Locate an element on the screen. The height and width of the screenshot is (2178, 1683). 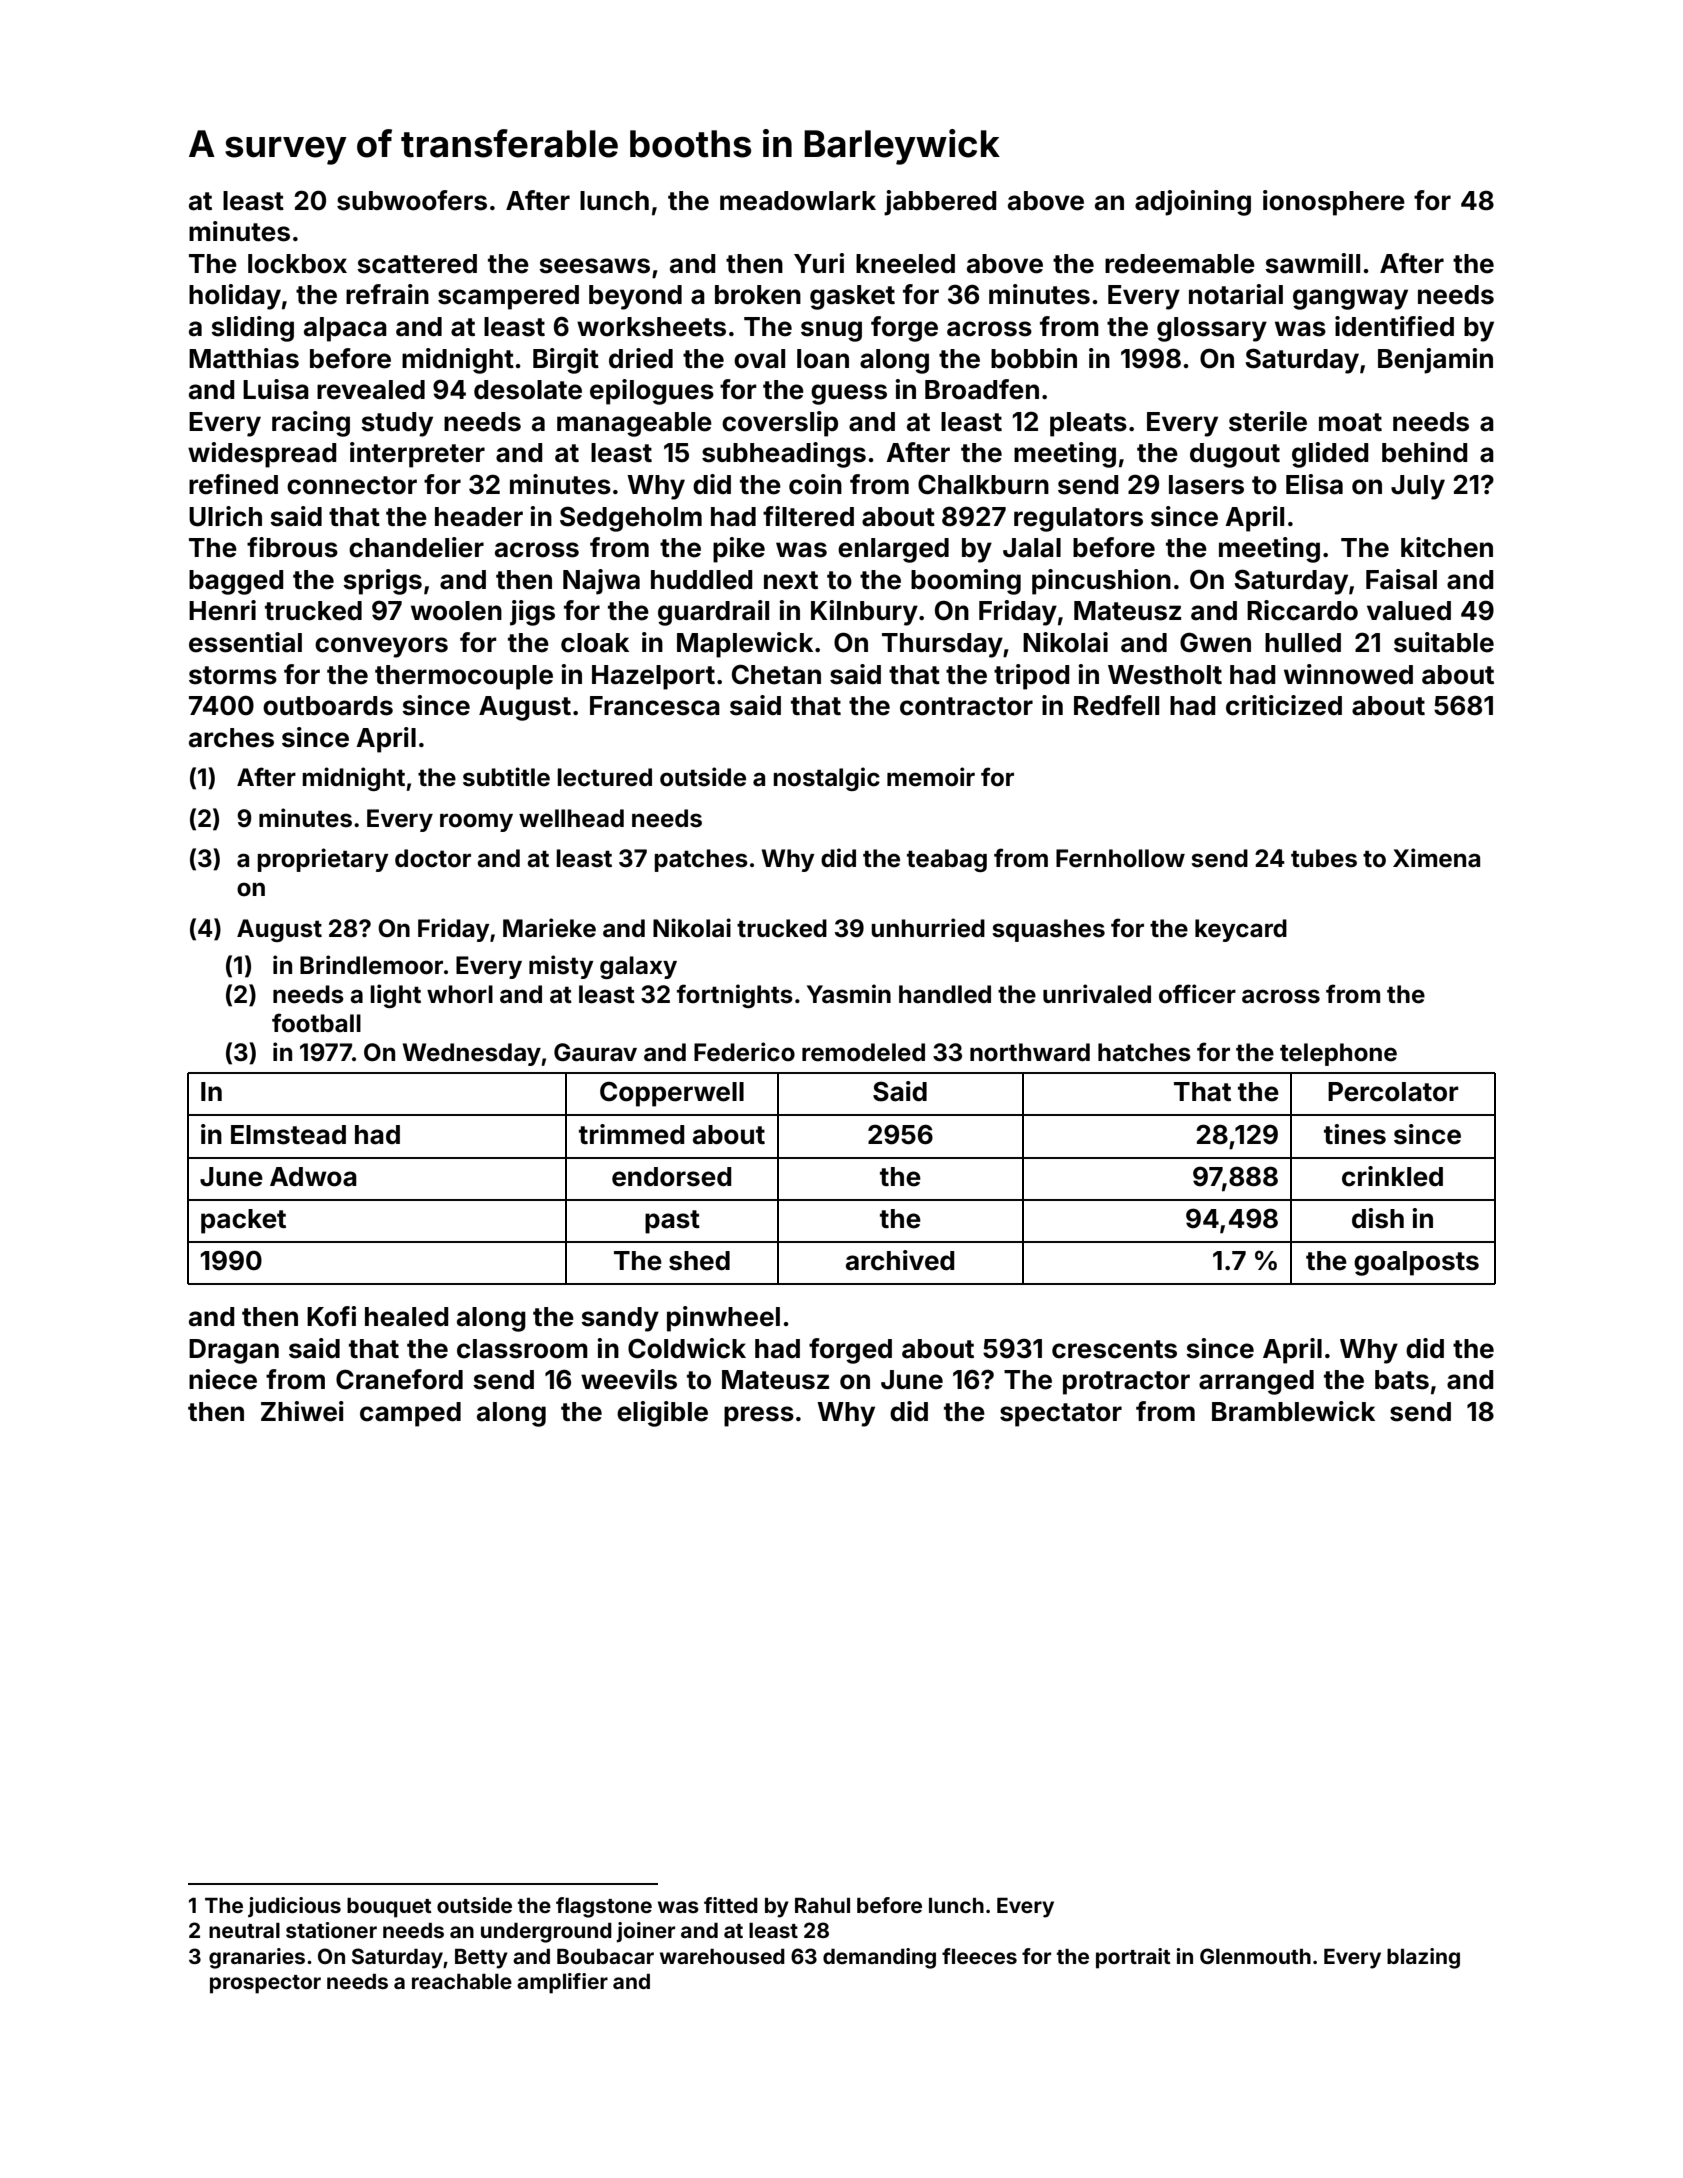
judicious is located at coordinates (294, 1907).
